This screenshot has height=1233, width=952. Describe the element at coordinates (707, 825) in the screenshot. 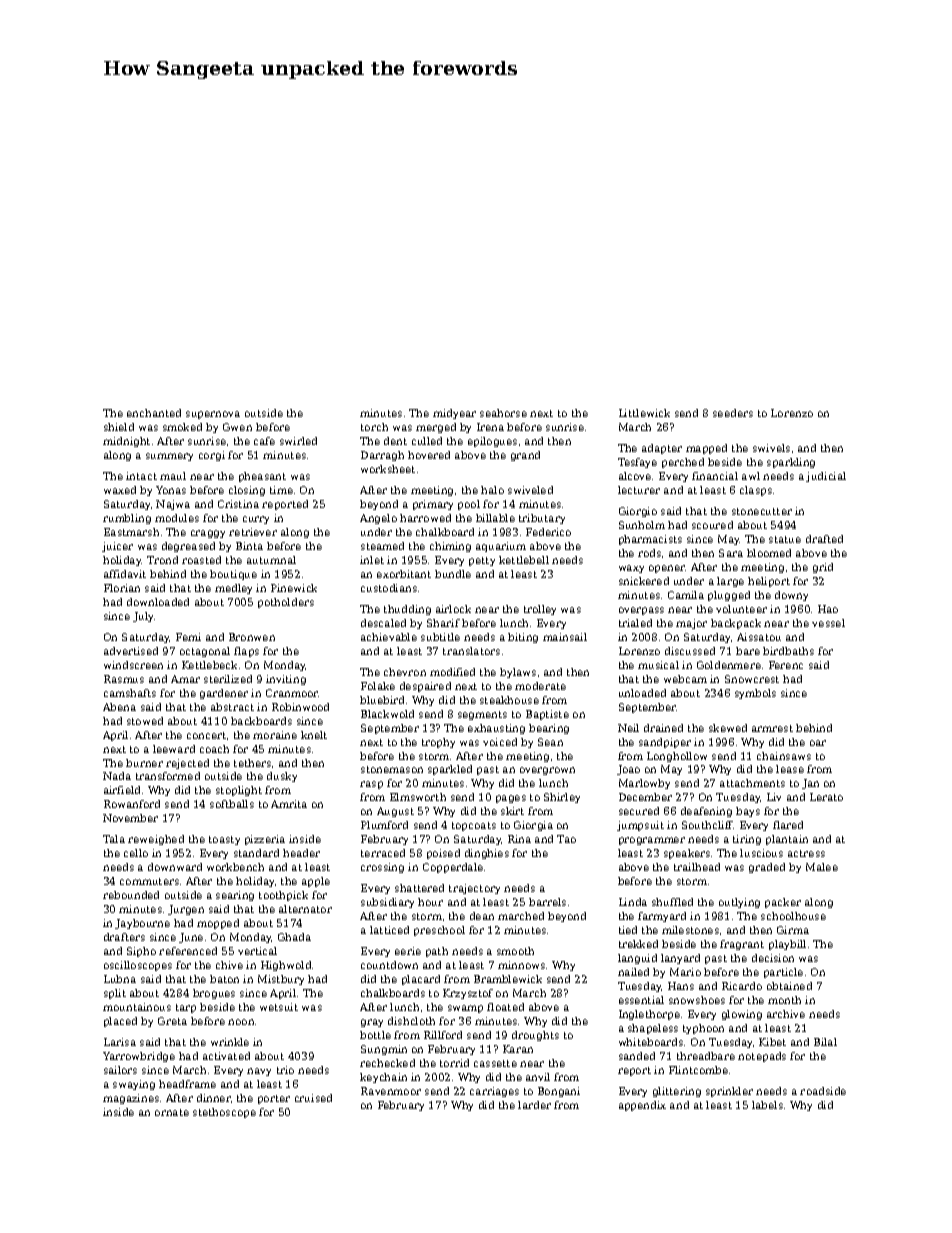

I see `Southcliff` at that location.
